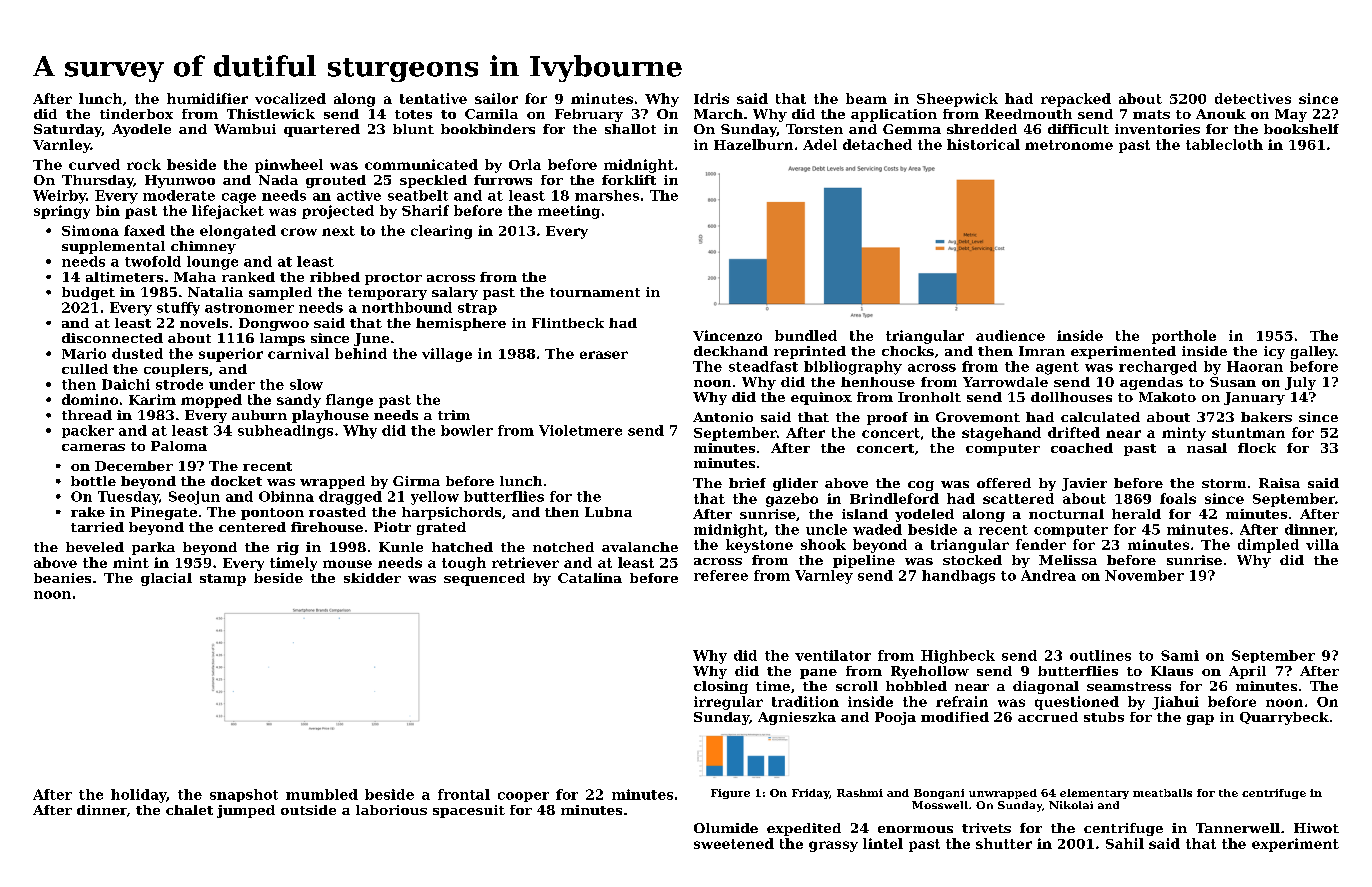 The width and height of the screenshot is (1372, 887). I want to click on laborious, so click(391, 810).
